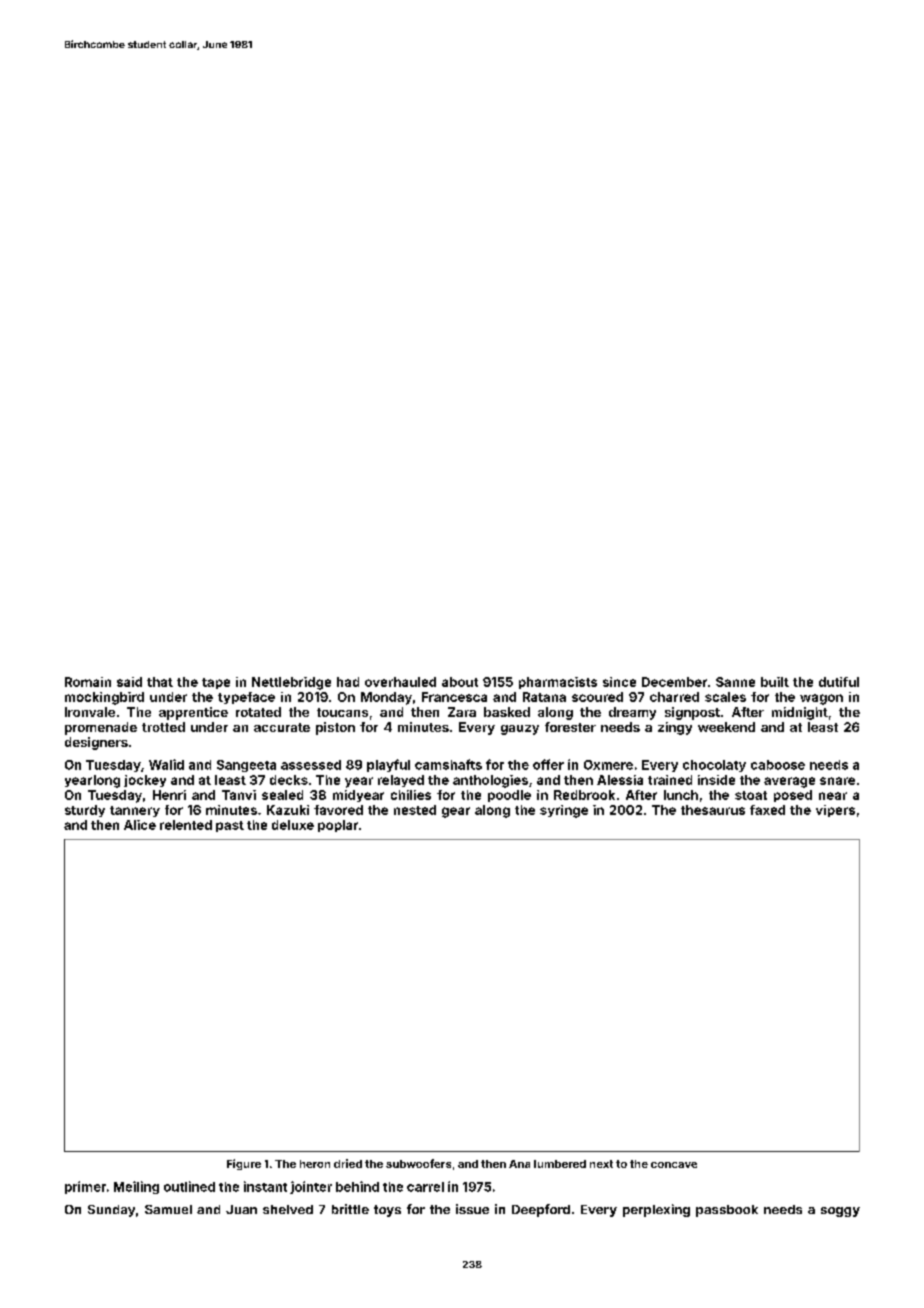 The image size is (924, 1308). What do you see at coordinates (418, 1163) in the screenshot?
I see `subwoofers` at bounding box center [418, 1163].
